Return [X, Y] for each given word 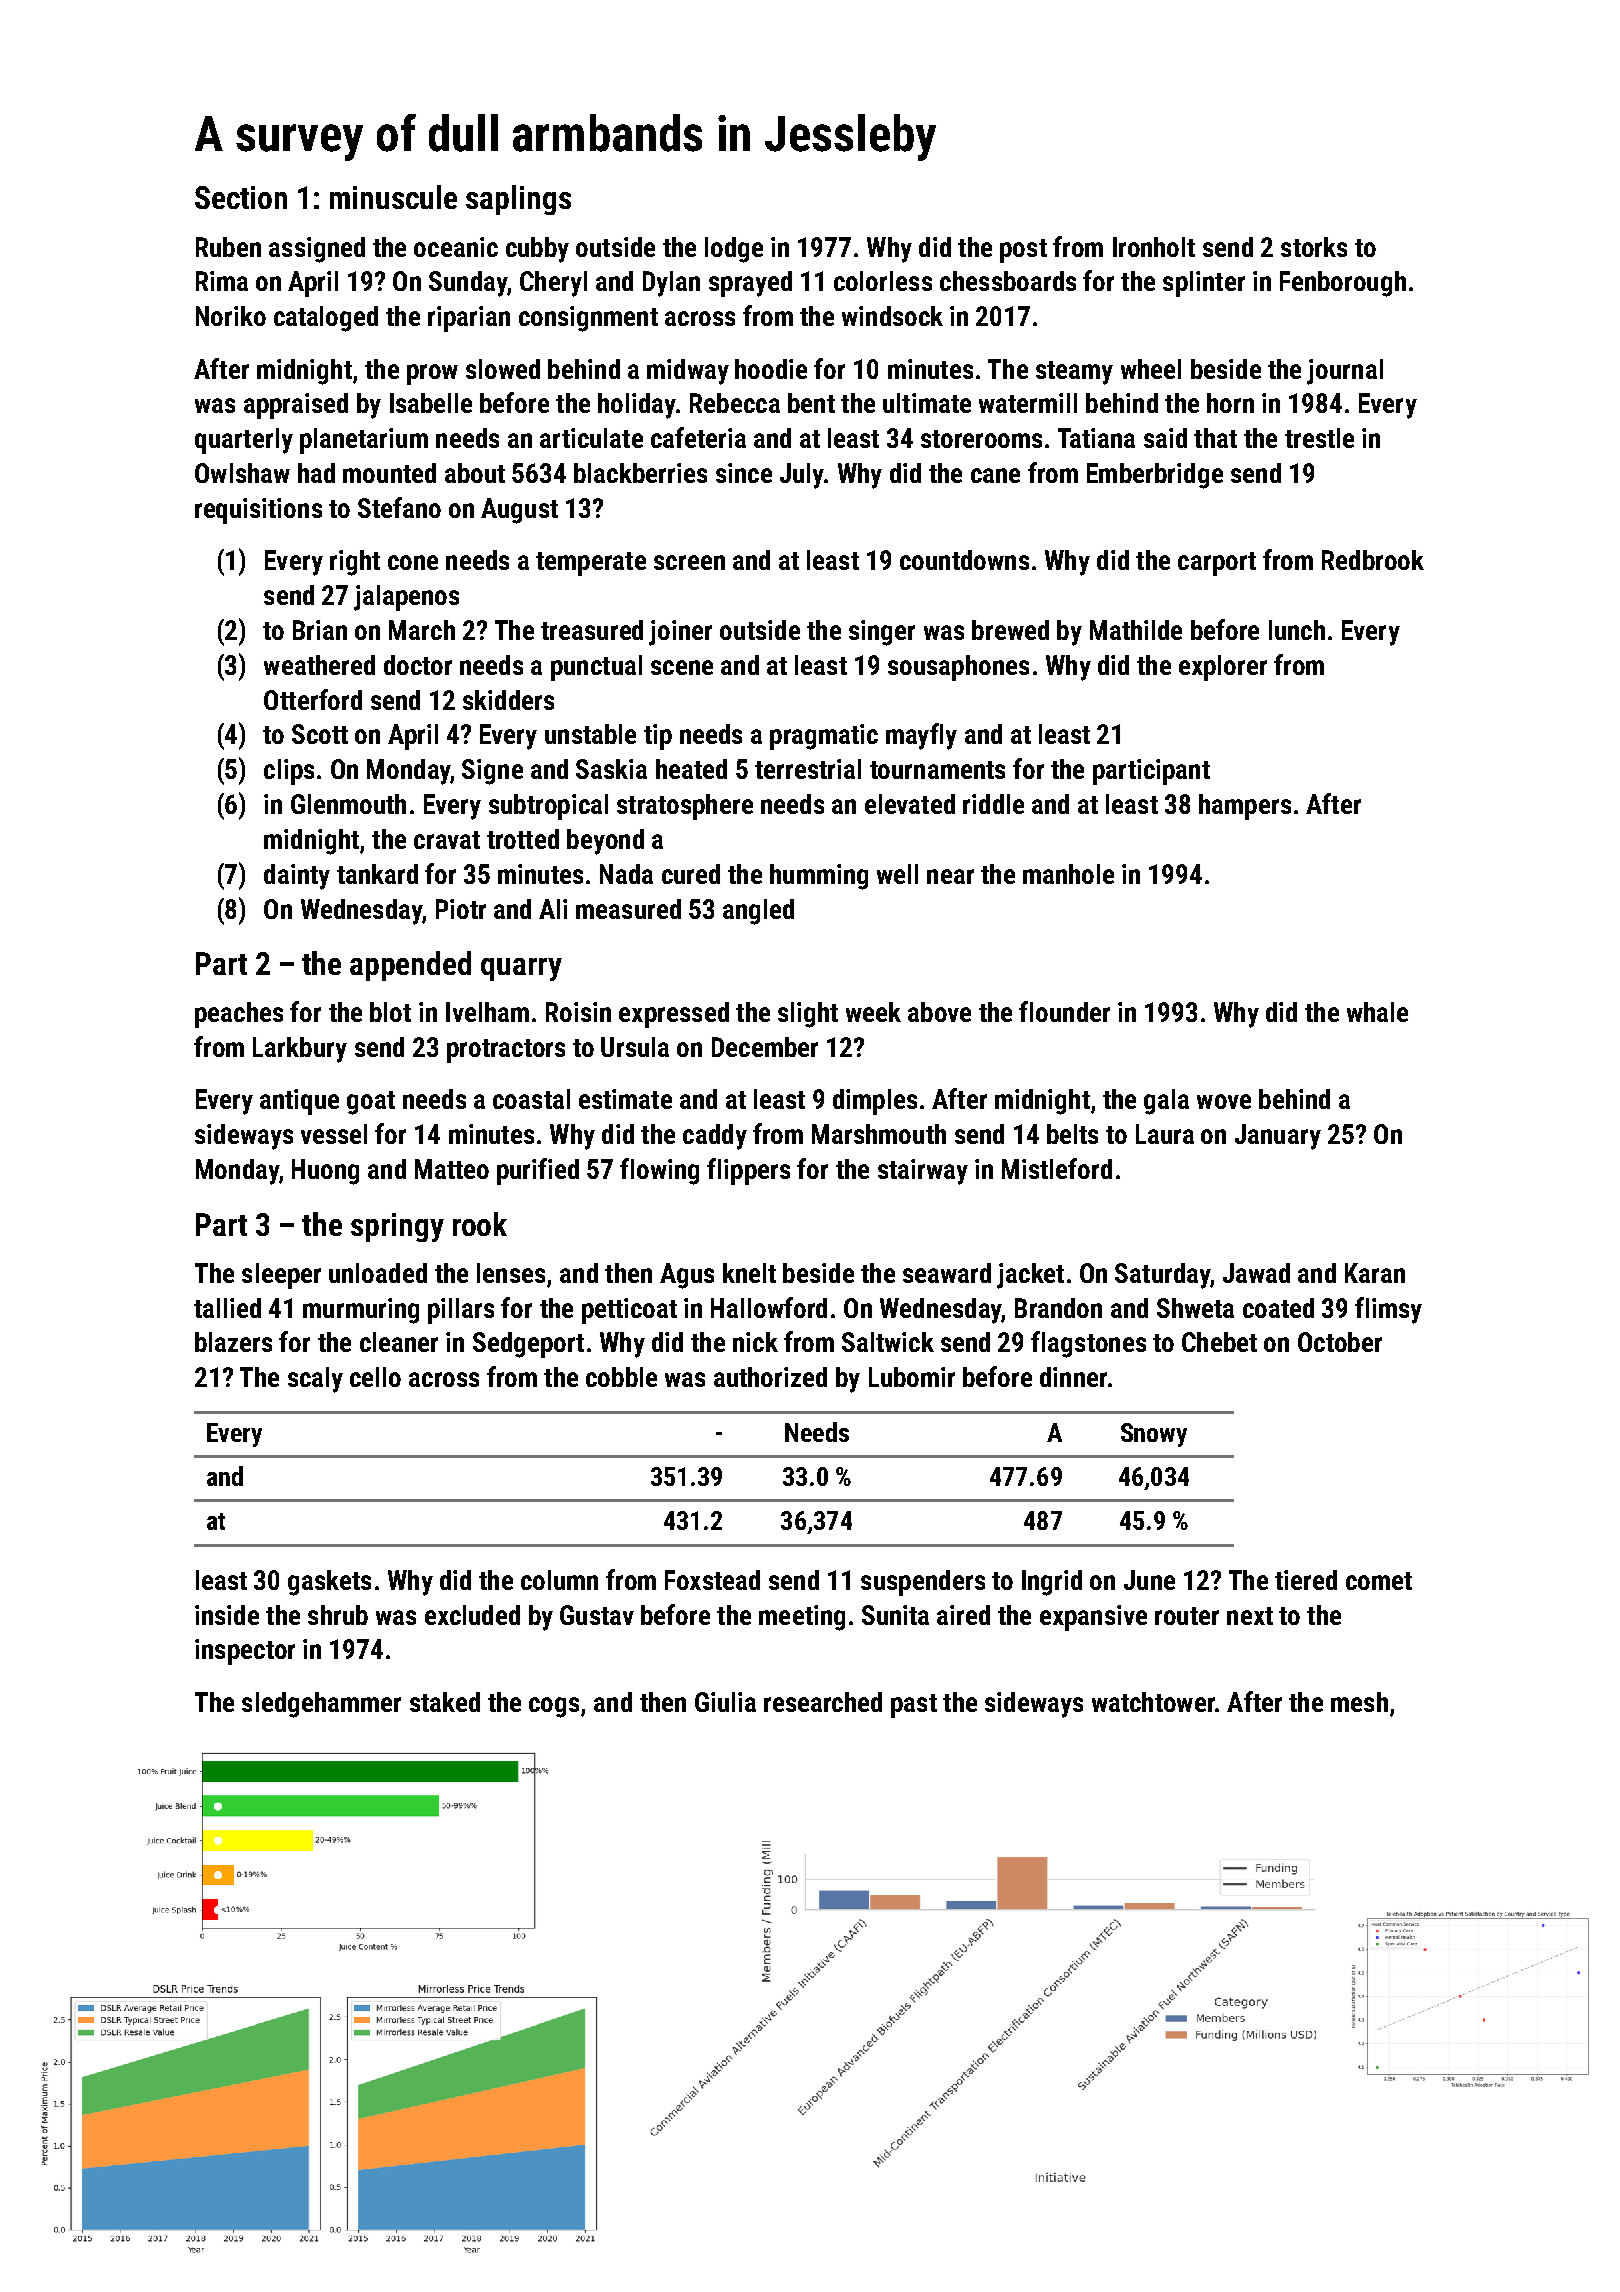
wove [1224, 1101]
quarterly [244, 441]
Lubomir [912, 1377]
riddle [993, 804]
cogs [554, 1707]
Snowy [1154, 1435]
